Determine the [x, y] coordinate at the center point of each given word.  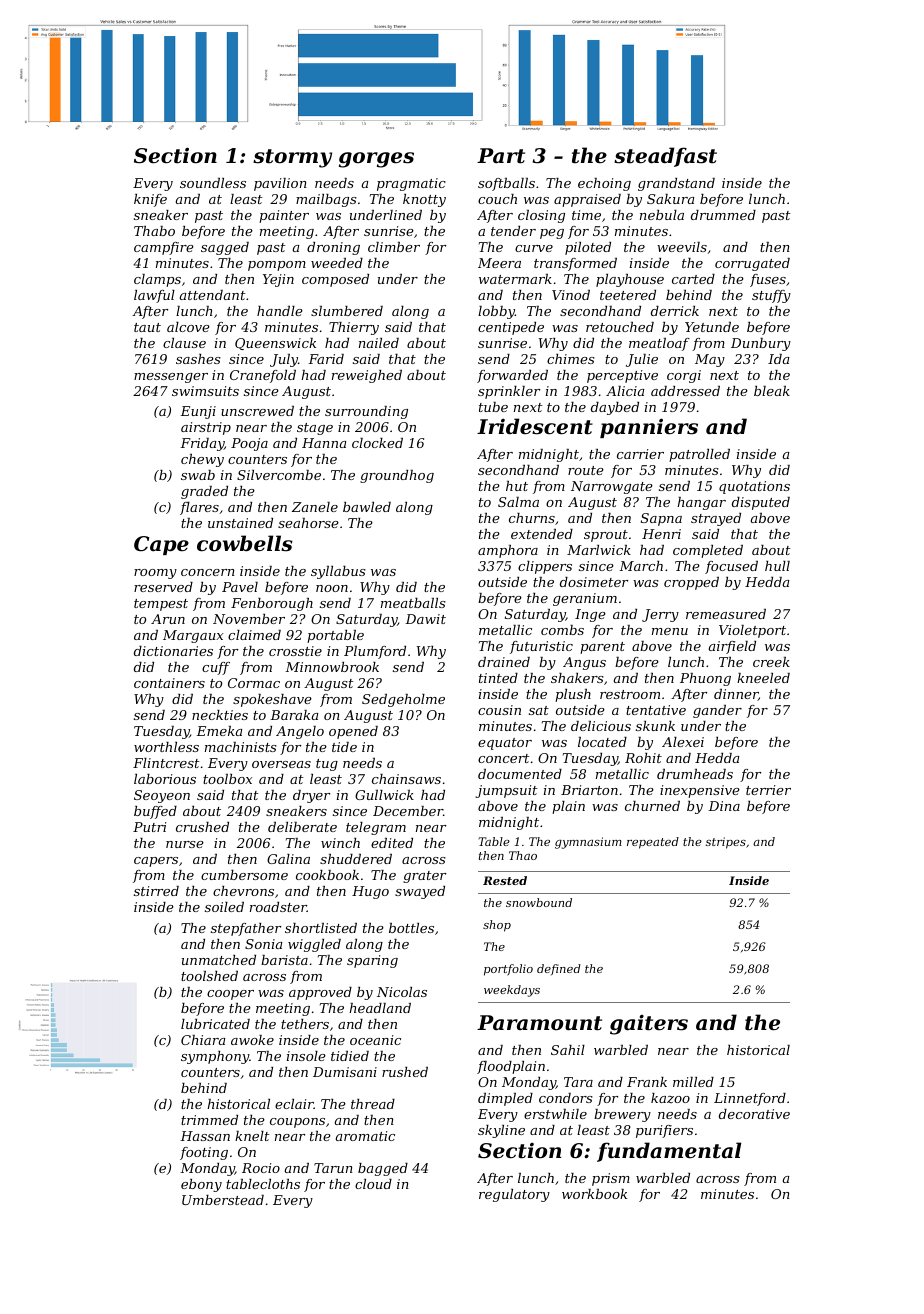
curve [534, 248]
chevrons [243, 891]
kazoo [670, 1098]
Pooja [249, 444]
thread [373, 1104]
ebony [201, 1185]
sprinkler [509, 392]
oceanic [375, 1040]
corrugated [752, 264]
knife [150, 200]
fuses [768, 280]
